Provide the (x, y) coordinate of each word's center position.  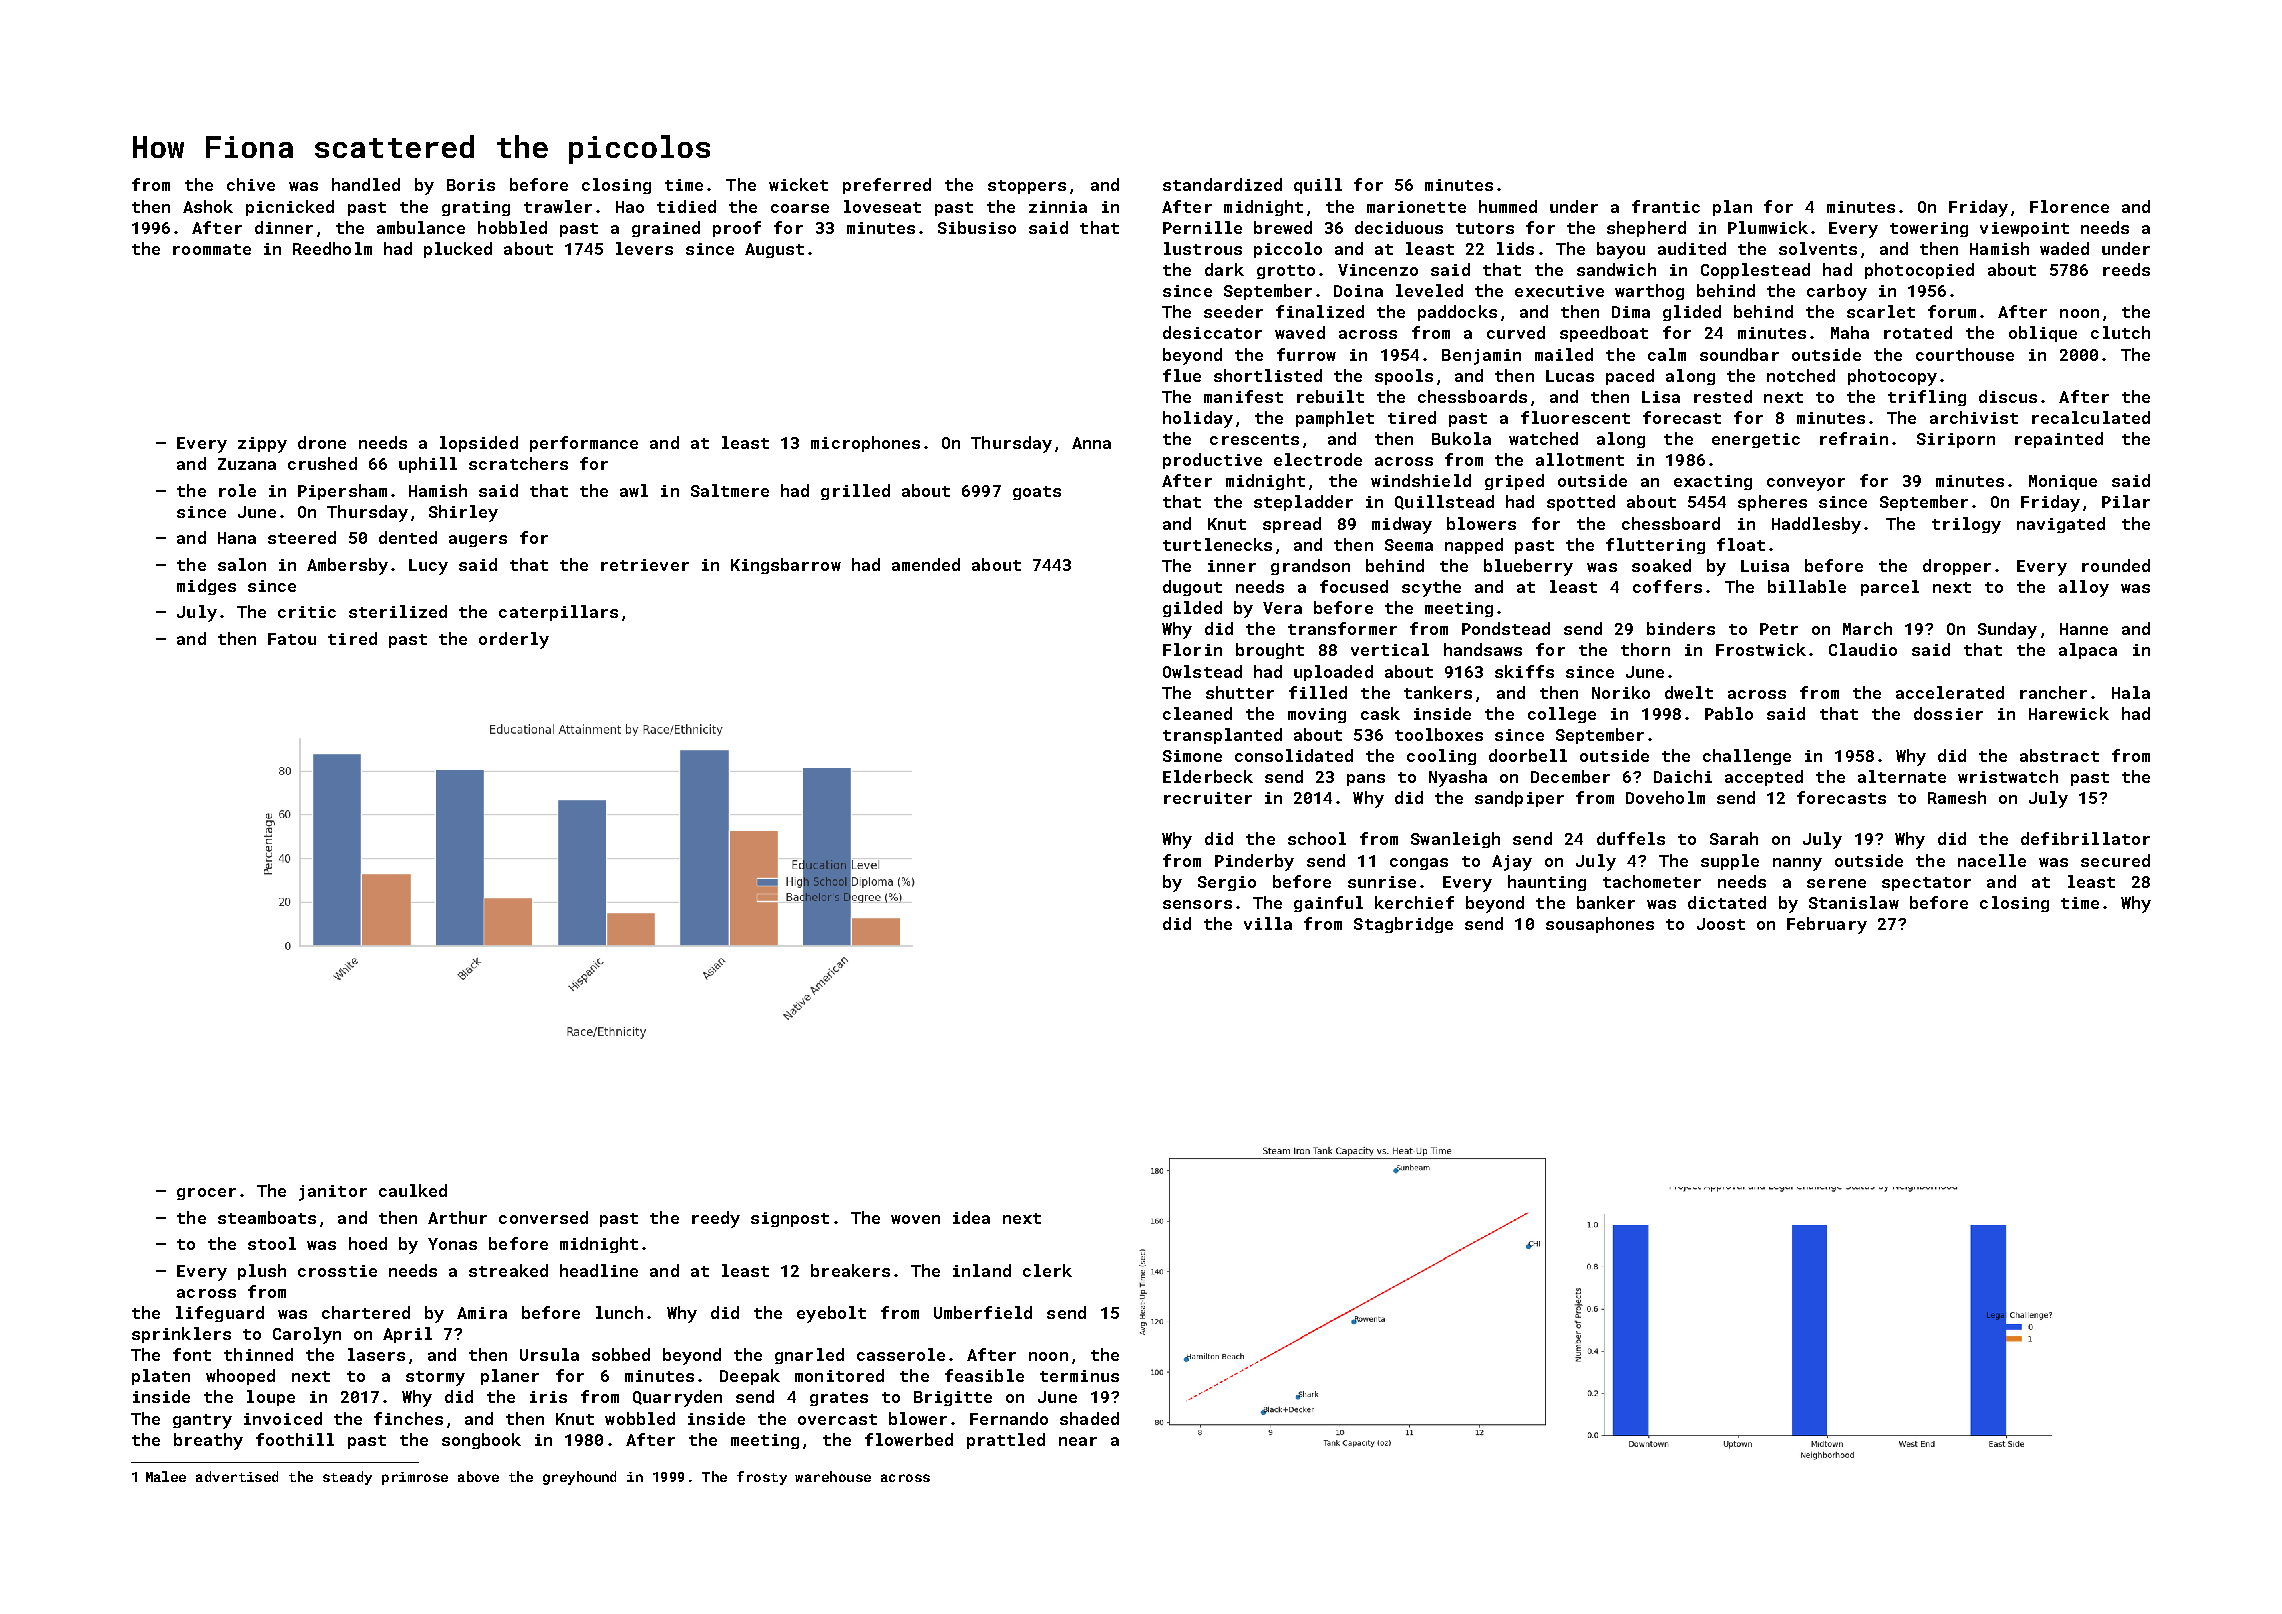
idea (971, 1217)
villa (1268, 923)
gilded (1192, 609)
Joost (1721, 924)
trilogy (1966, 525)
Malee (166, 1476)
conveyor (1806, 484)
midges (206, 587)
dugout (1192, 588)
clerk (1047, 1270)
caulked (413, 1190)
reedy (716, 1219)
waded (2064, 248)
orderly (514, 640)
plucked (458, 250)
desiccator (1212, 332)
